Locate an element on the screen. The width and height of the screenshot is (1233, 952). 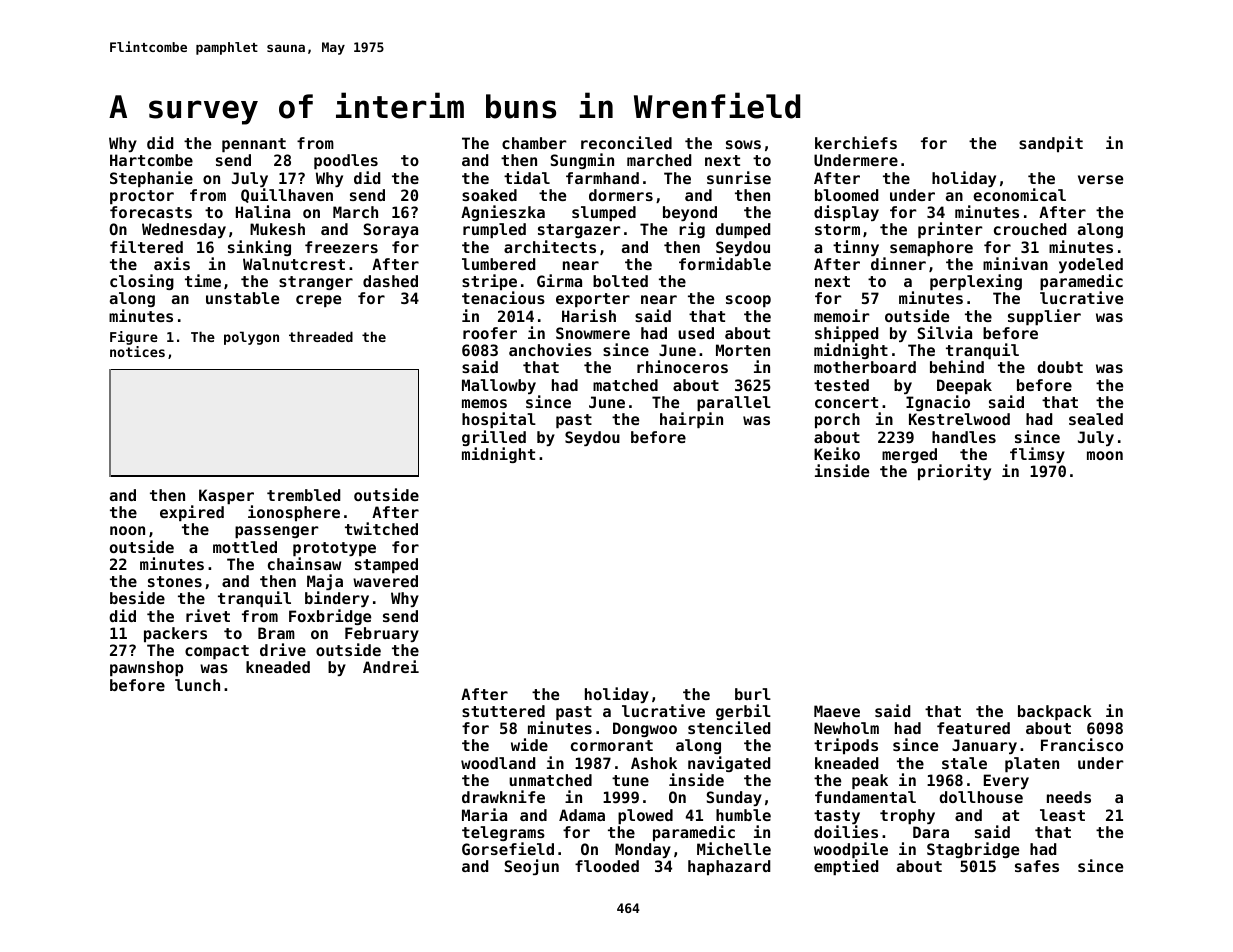
noon is located at coordinates (127, 530).
